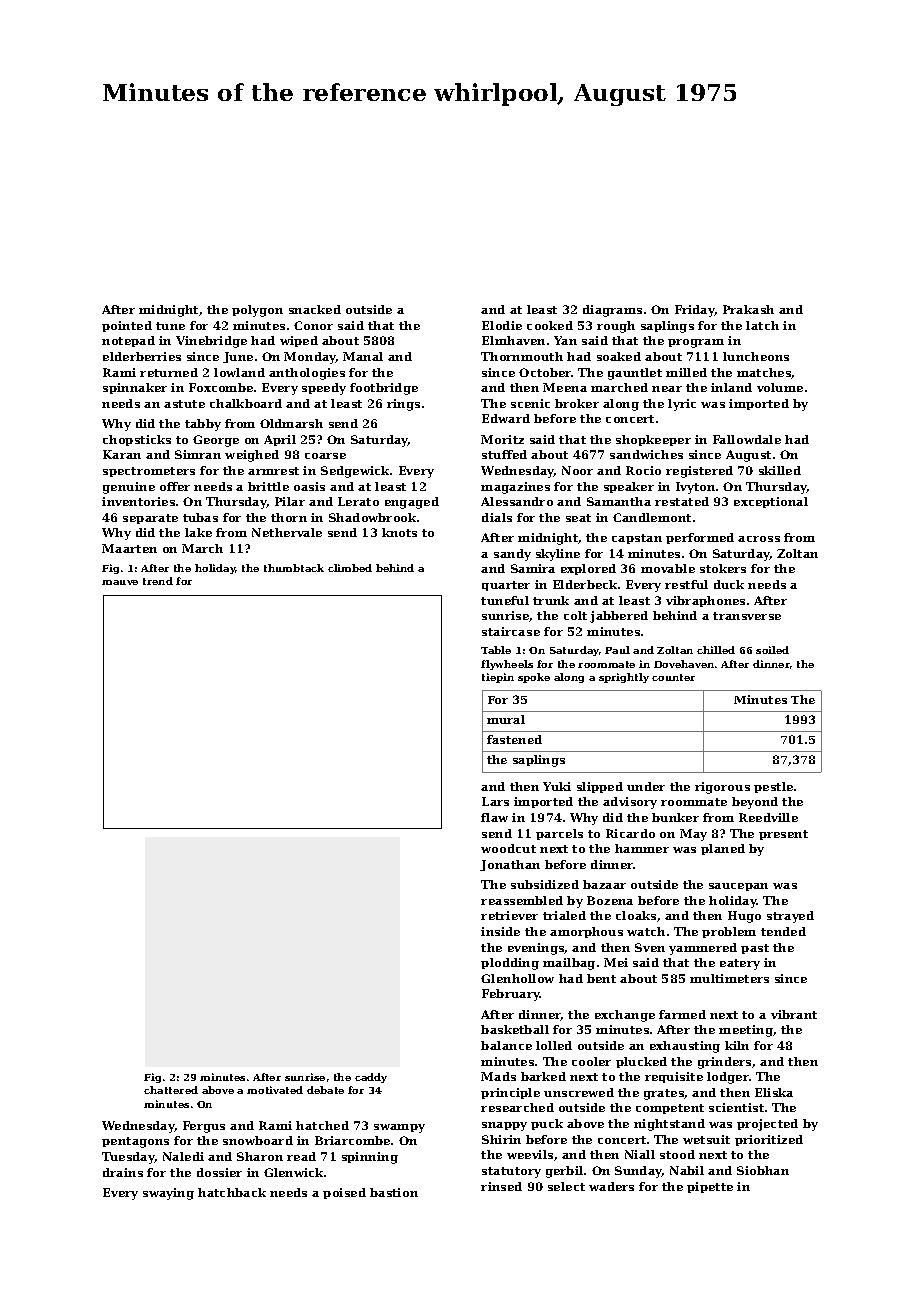 This image has width=924, height=1308. Describe the element at coordinates (506, 418) in the image. I see `Edward` at that location.
